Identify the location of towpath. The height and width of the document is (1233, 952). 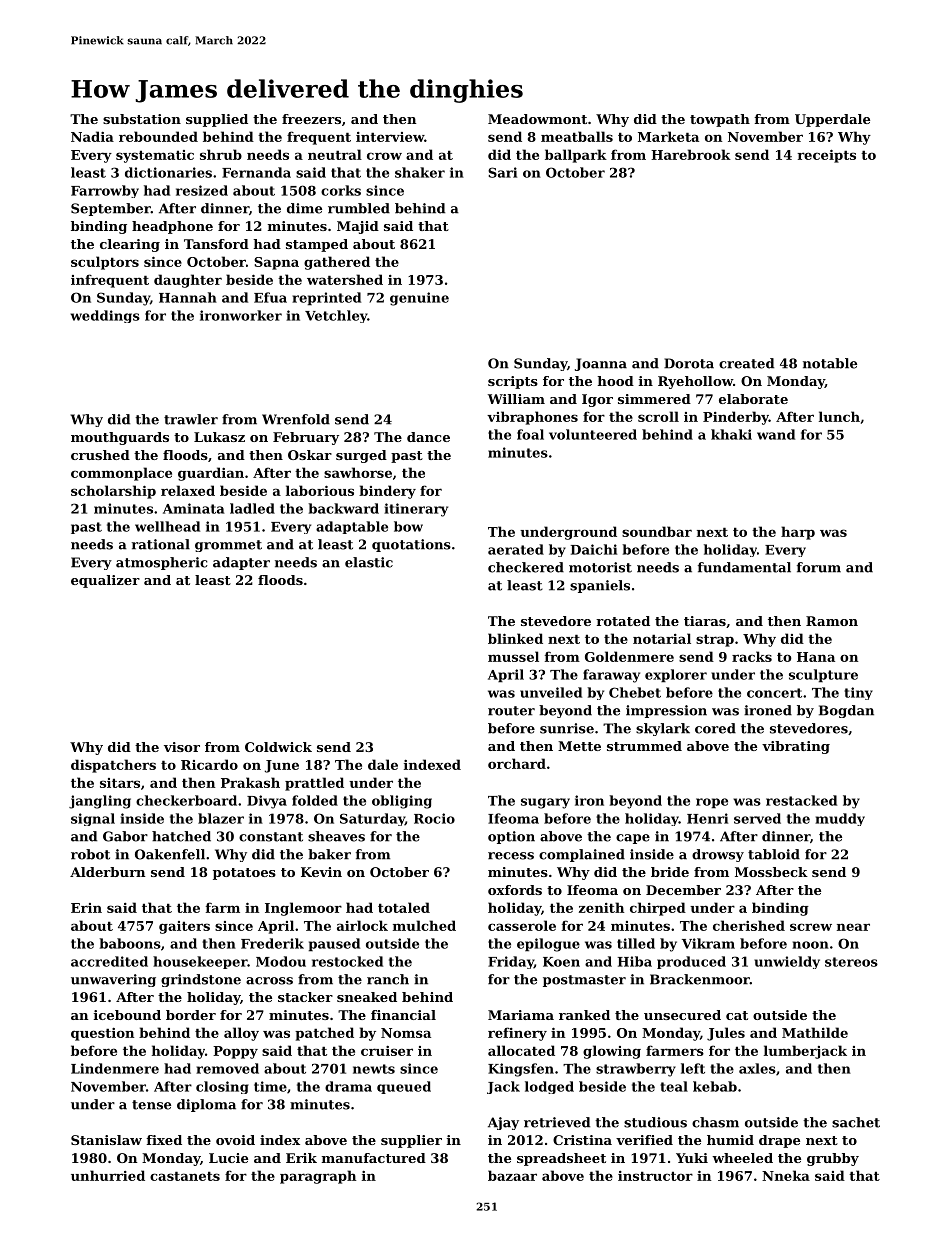
(720, 120).
